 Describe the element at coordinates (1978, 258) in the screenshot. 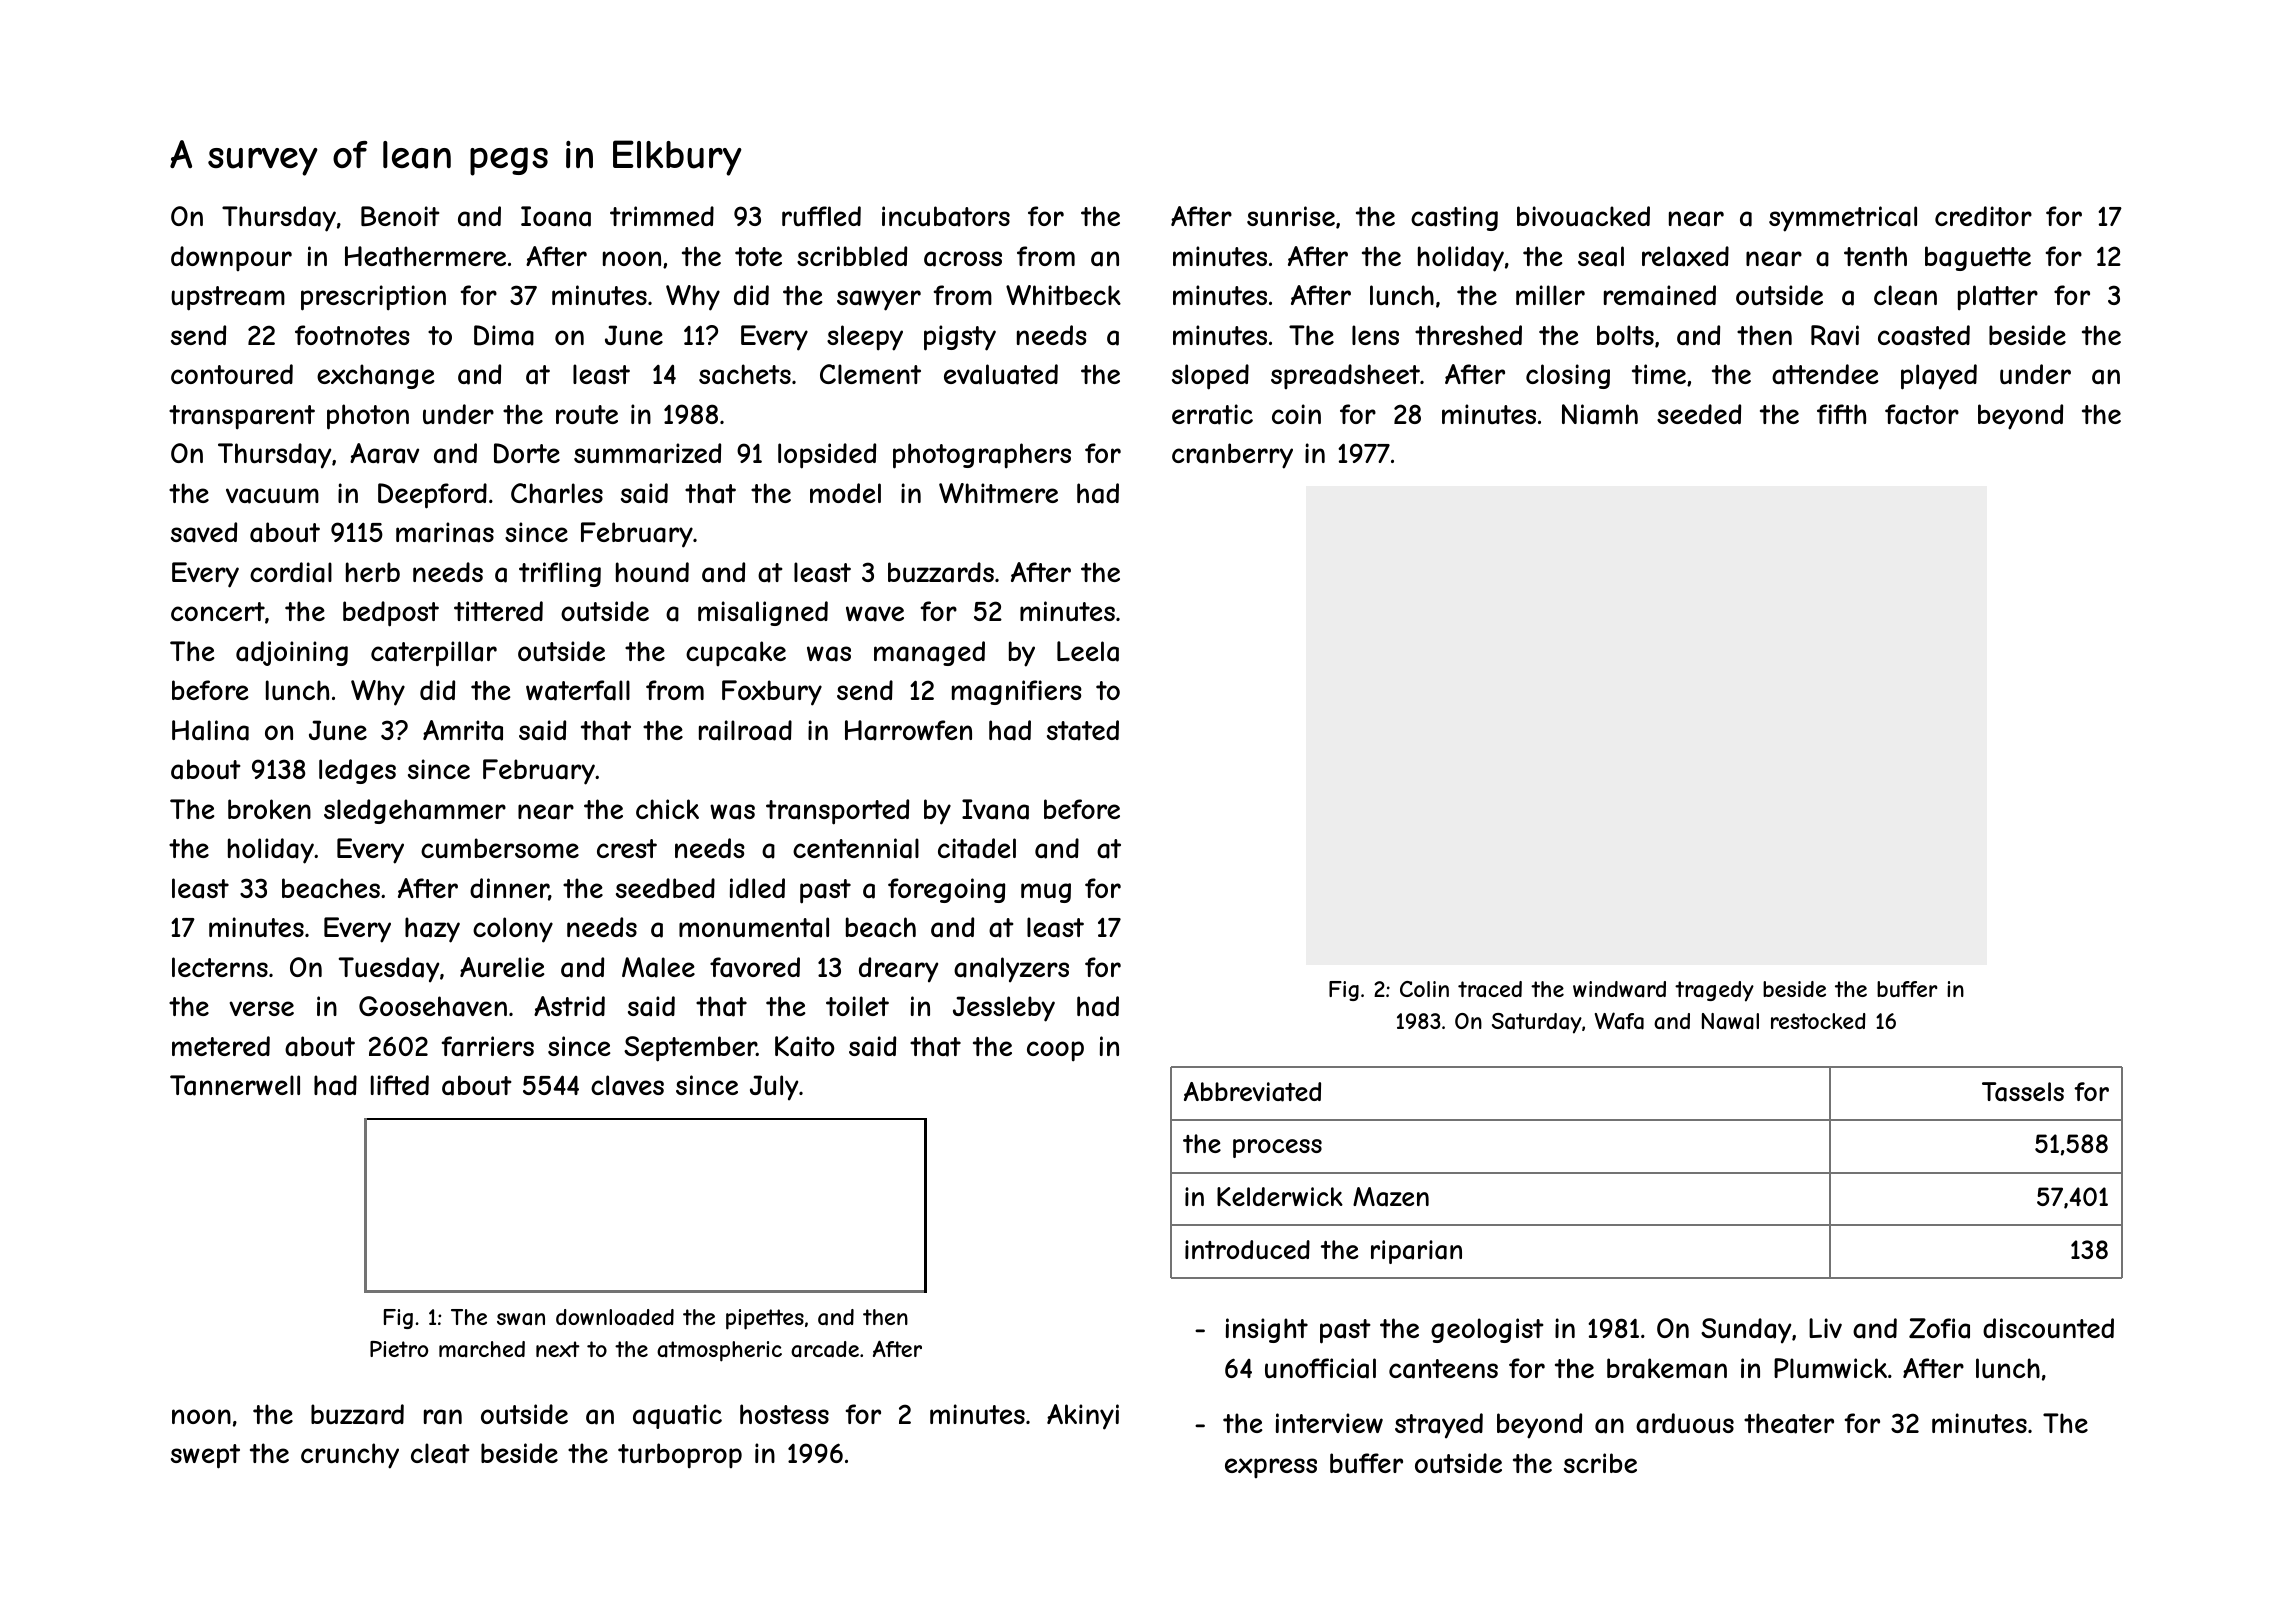

I see `baguette` at that location.
